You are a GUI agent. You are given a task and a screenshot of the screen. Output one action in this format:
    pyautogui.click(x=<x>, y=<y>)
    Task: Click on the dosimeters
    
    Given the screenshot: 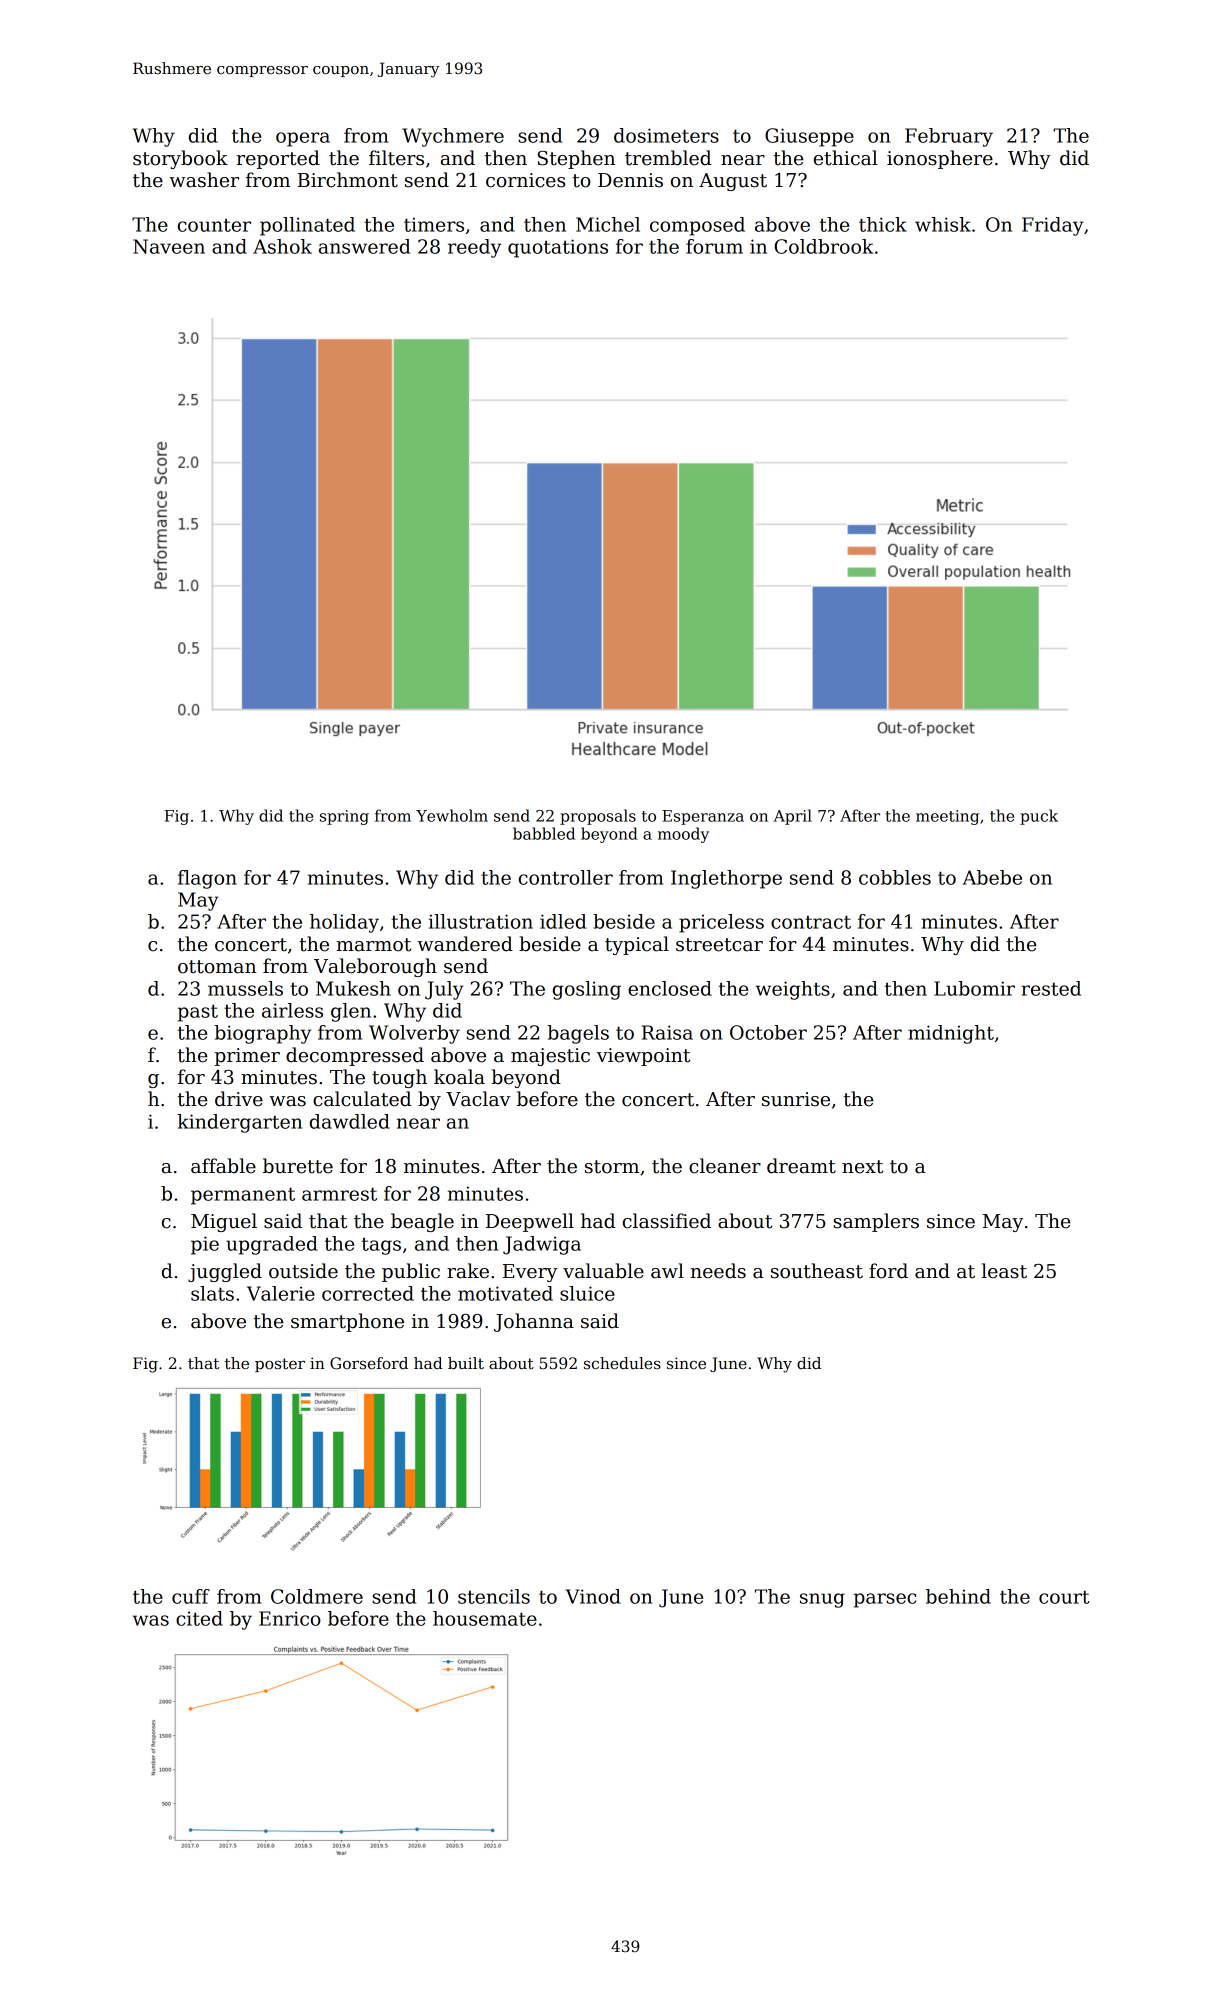 What is the action you would take?
    pyautogui.click(x=666, y=135)
